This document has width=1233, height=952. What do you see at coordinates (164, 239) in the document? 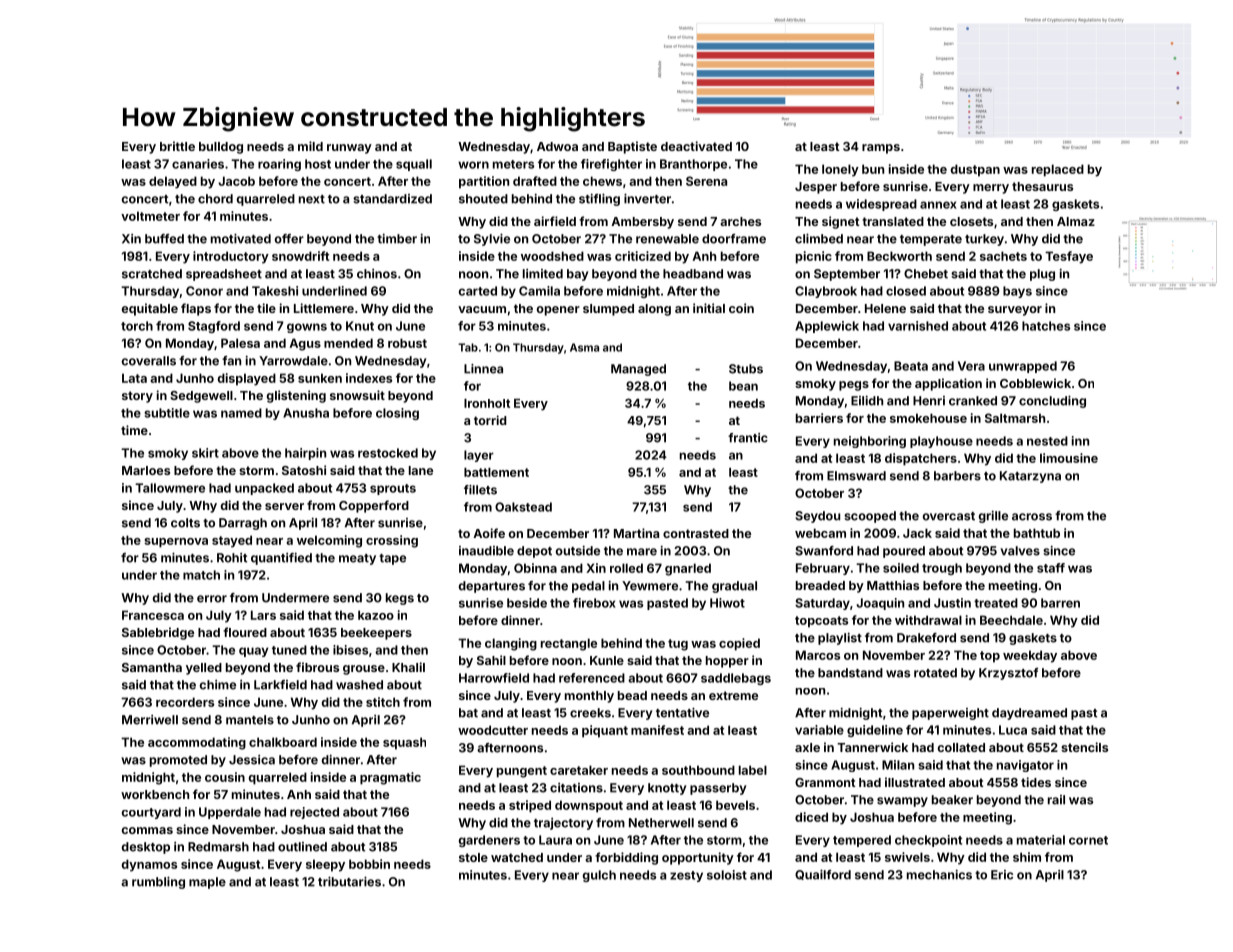
I see `buffed` at bounding box center [164, 239].
